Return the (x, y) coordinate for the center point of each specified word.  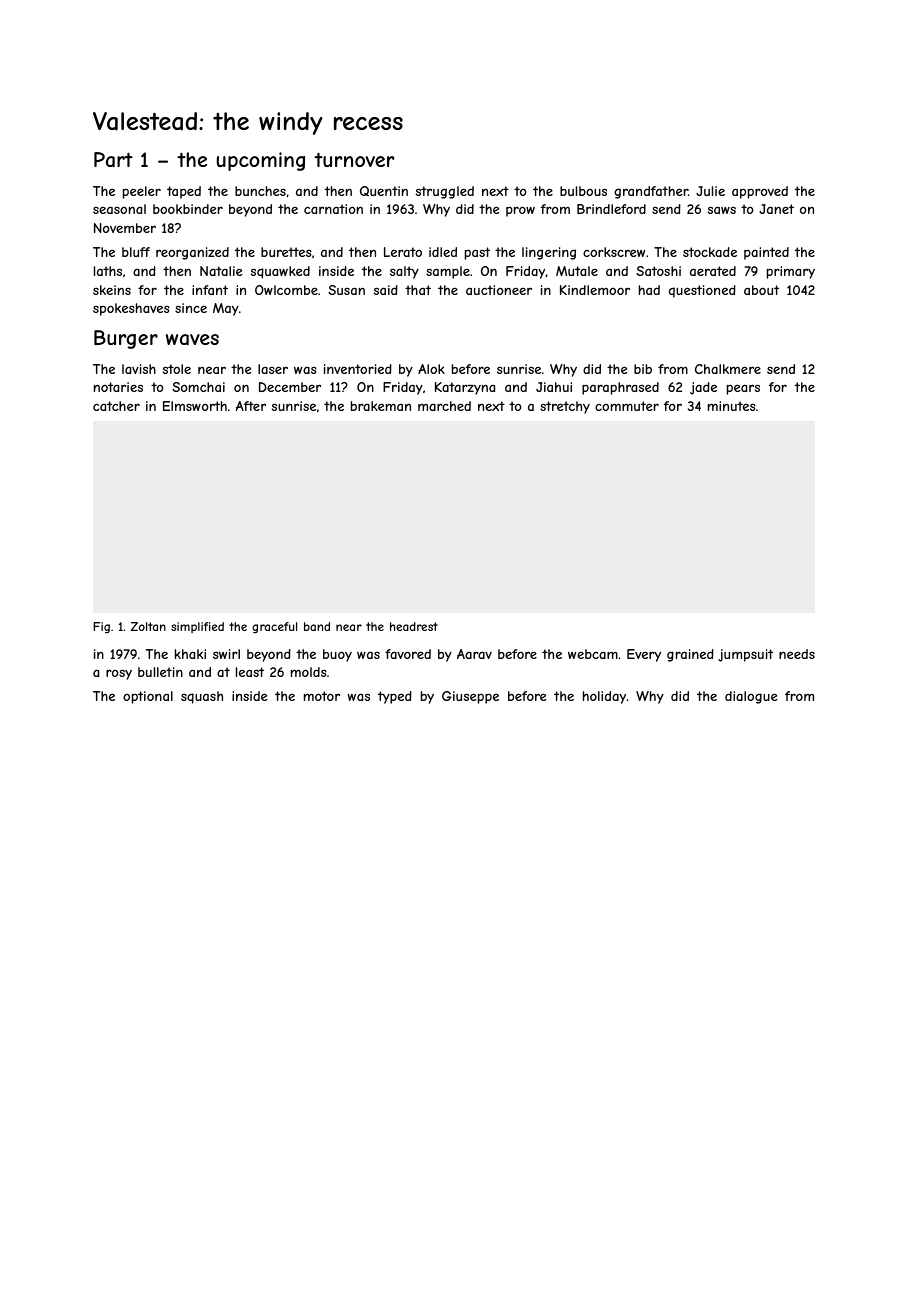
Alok (431, 369)
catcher (116, 406)
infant (210, 290)
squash (202, 697)
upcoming (261, 161)
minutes (732, 406)
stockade (710, 252)
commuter (627, 406)
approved (760, 192)
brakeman (381, 406)
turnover (354, 159)
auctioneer (499, 290)
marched (444, 406)
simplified (197, 627)
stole (177, 369)
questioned (702, 291)
